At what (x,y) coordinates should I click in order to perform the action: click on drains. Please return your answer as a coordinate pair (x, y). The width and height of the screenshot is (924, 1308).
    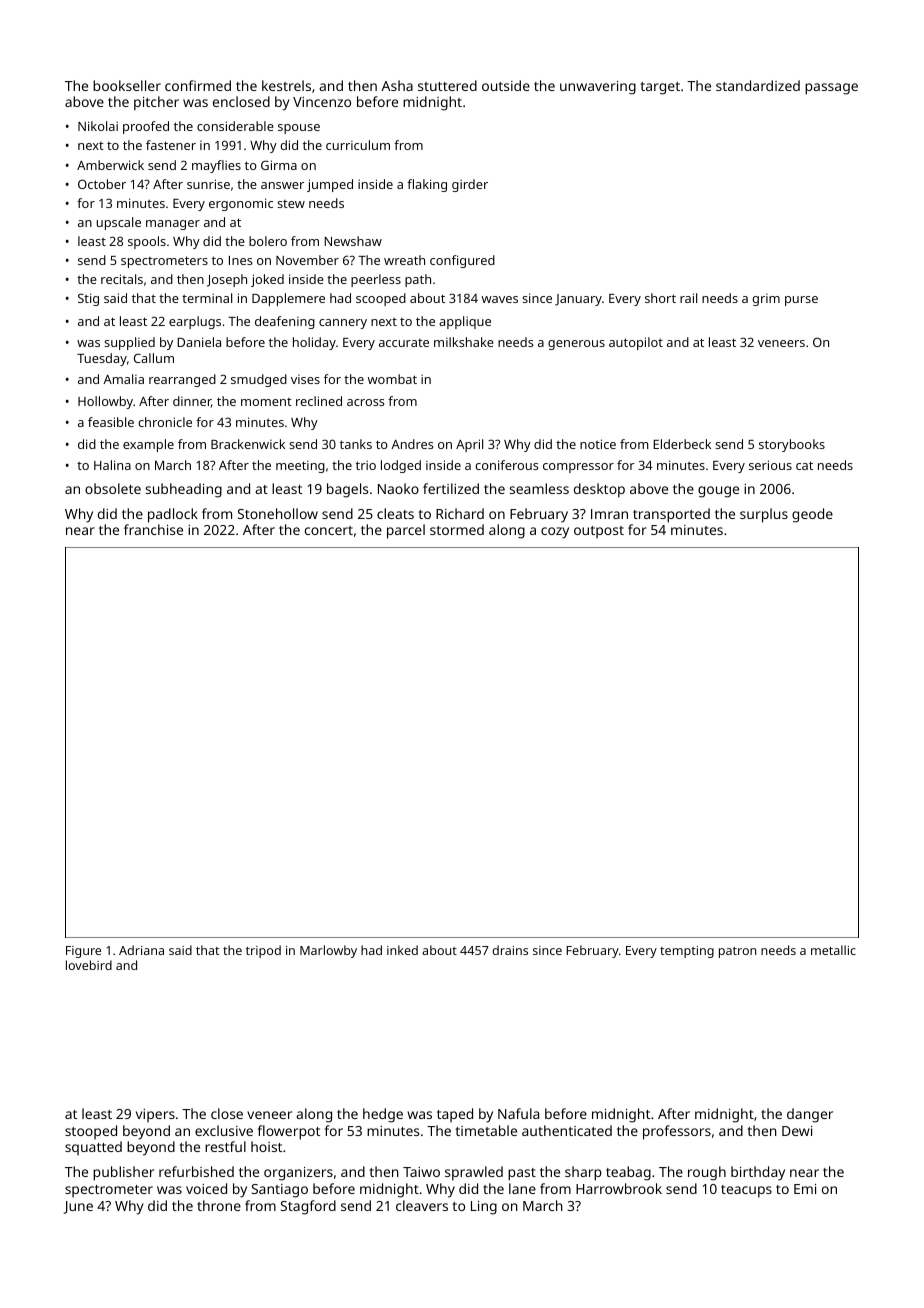
    Looking at the image, I should click on (510, 950).
